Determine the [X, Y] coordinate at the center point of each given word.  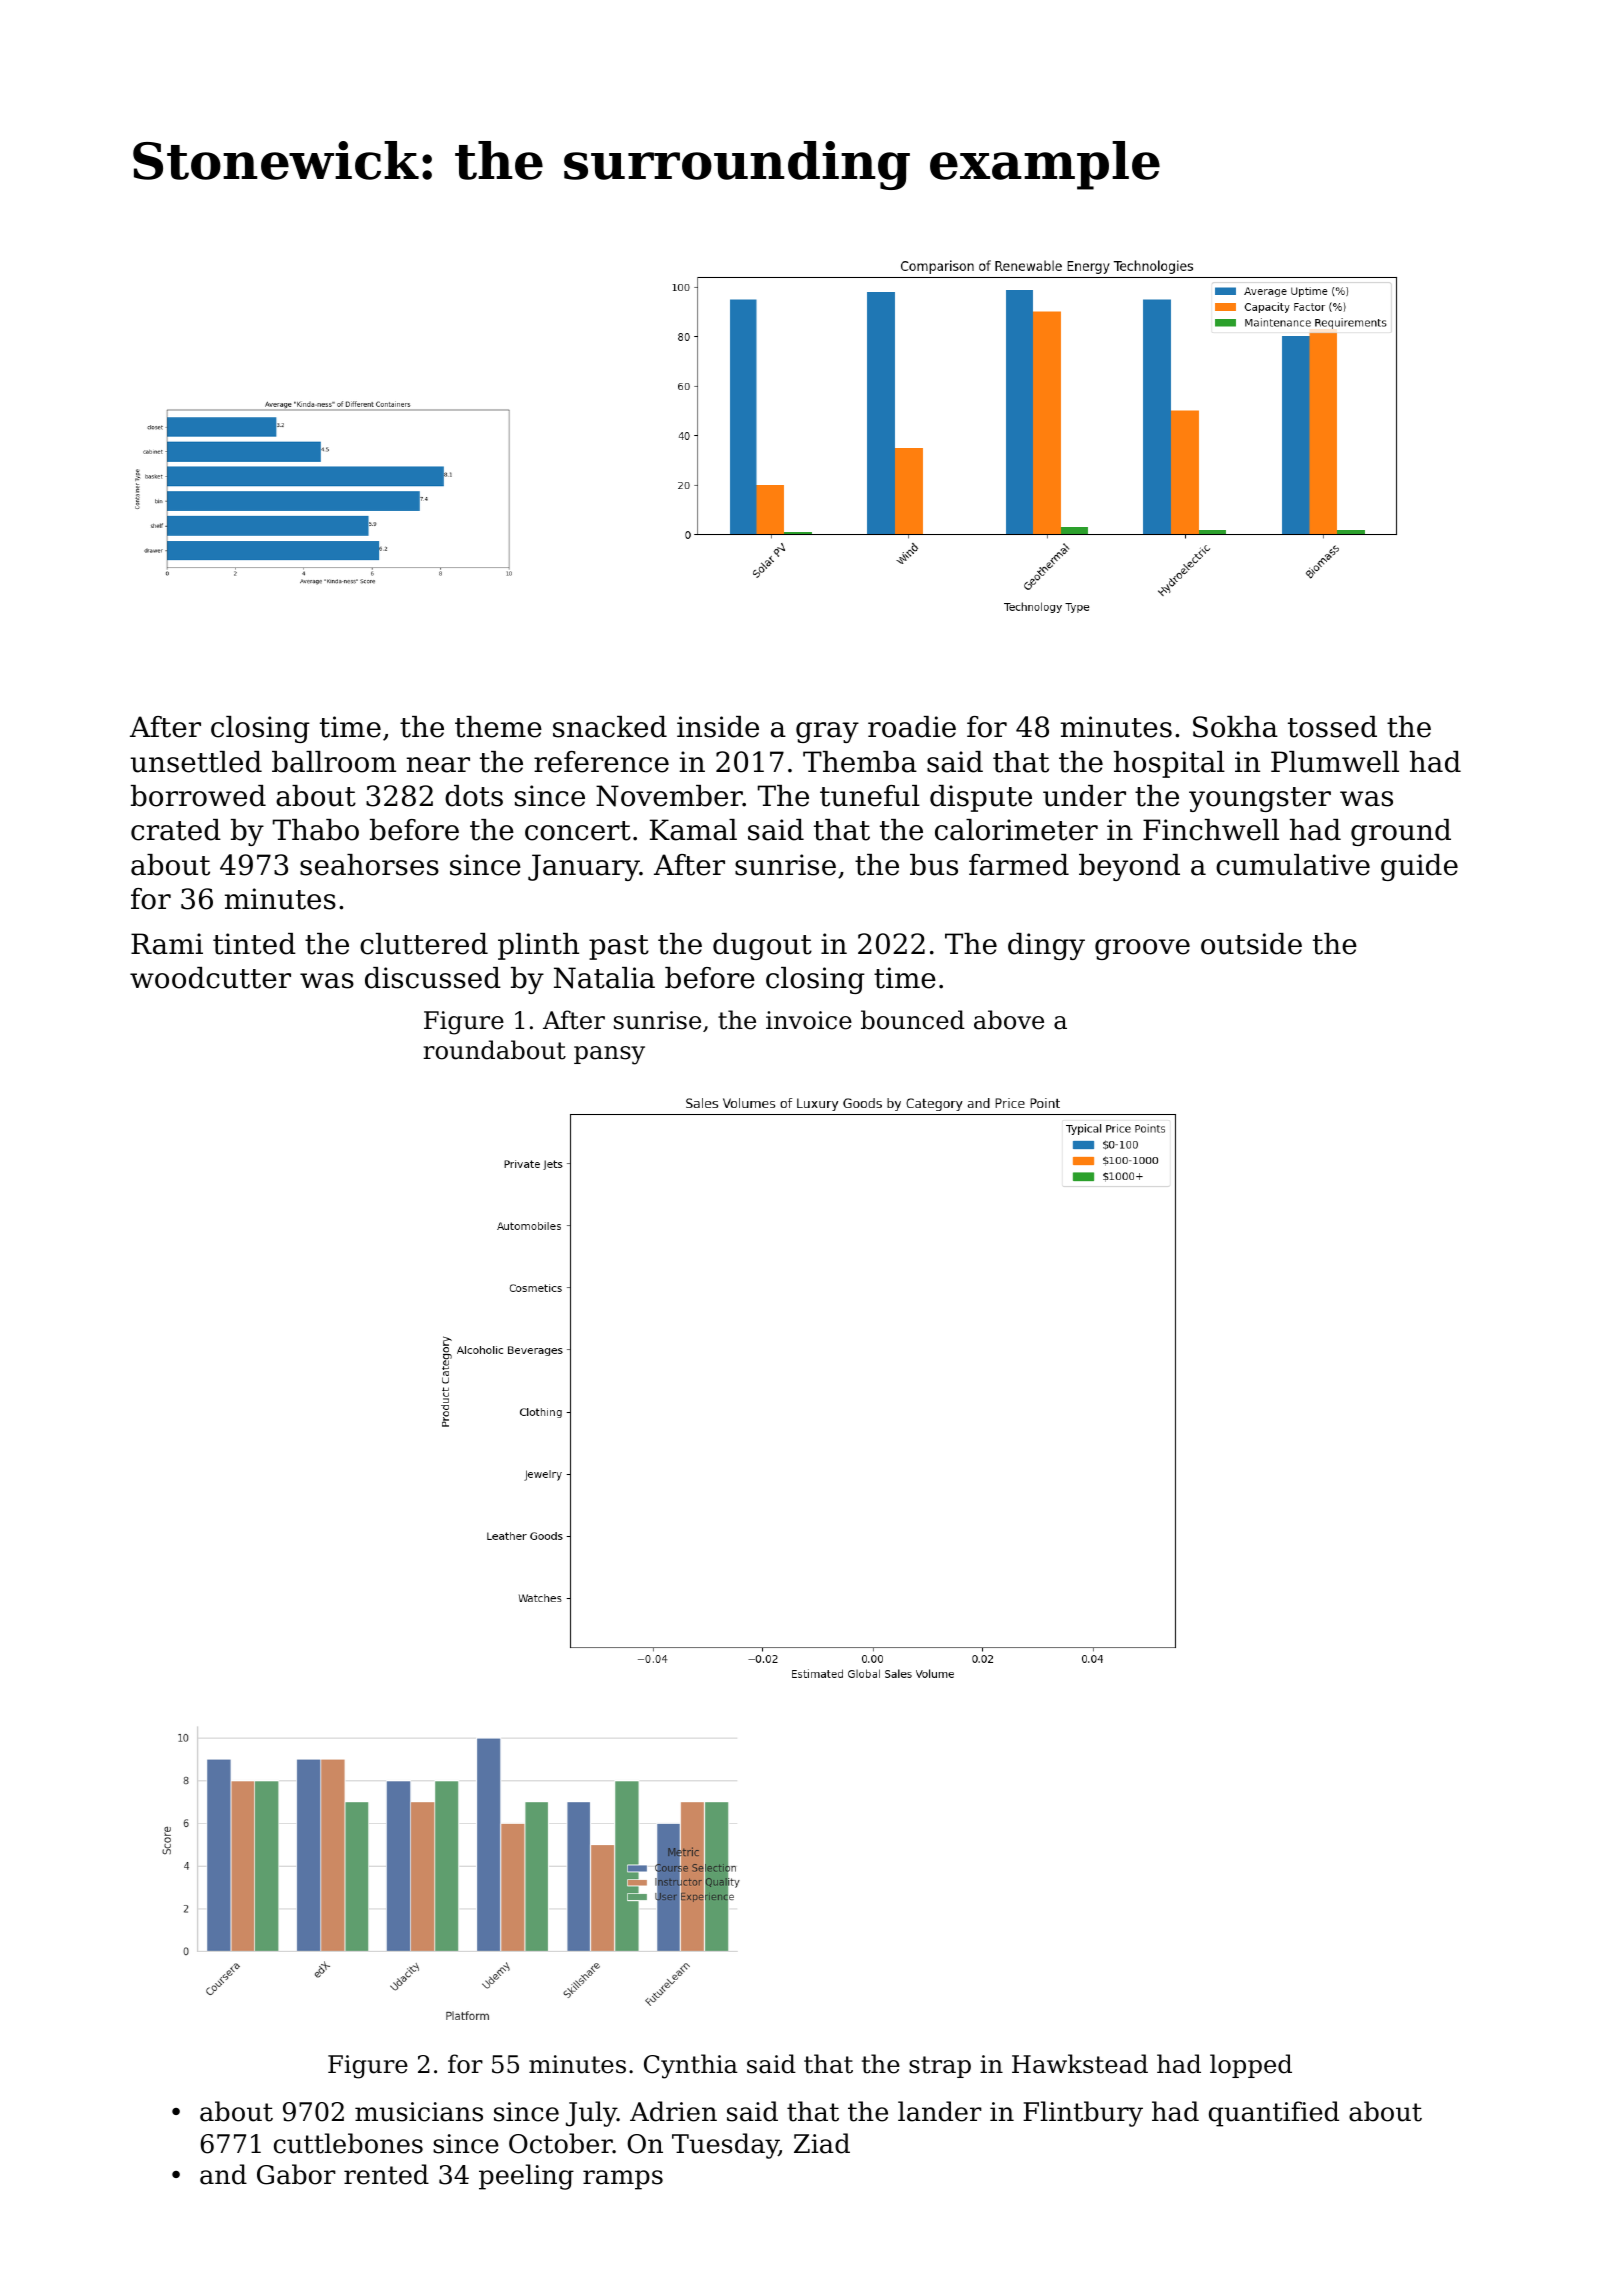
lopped [1251, 2066]
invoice [809, 1020]
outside [1251, 944]
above [1009, 1020]
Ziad [822, 2143]
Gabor [296, 2174]
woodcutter [210, 978]
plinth [538, 946]
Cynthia [691, 2066]
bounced [913, 1020]
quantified [1274, 2114]
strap [940, 2067]
